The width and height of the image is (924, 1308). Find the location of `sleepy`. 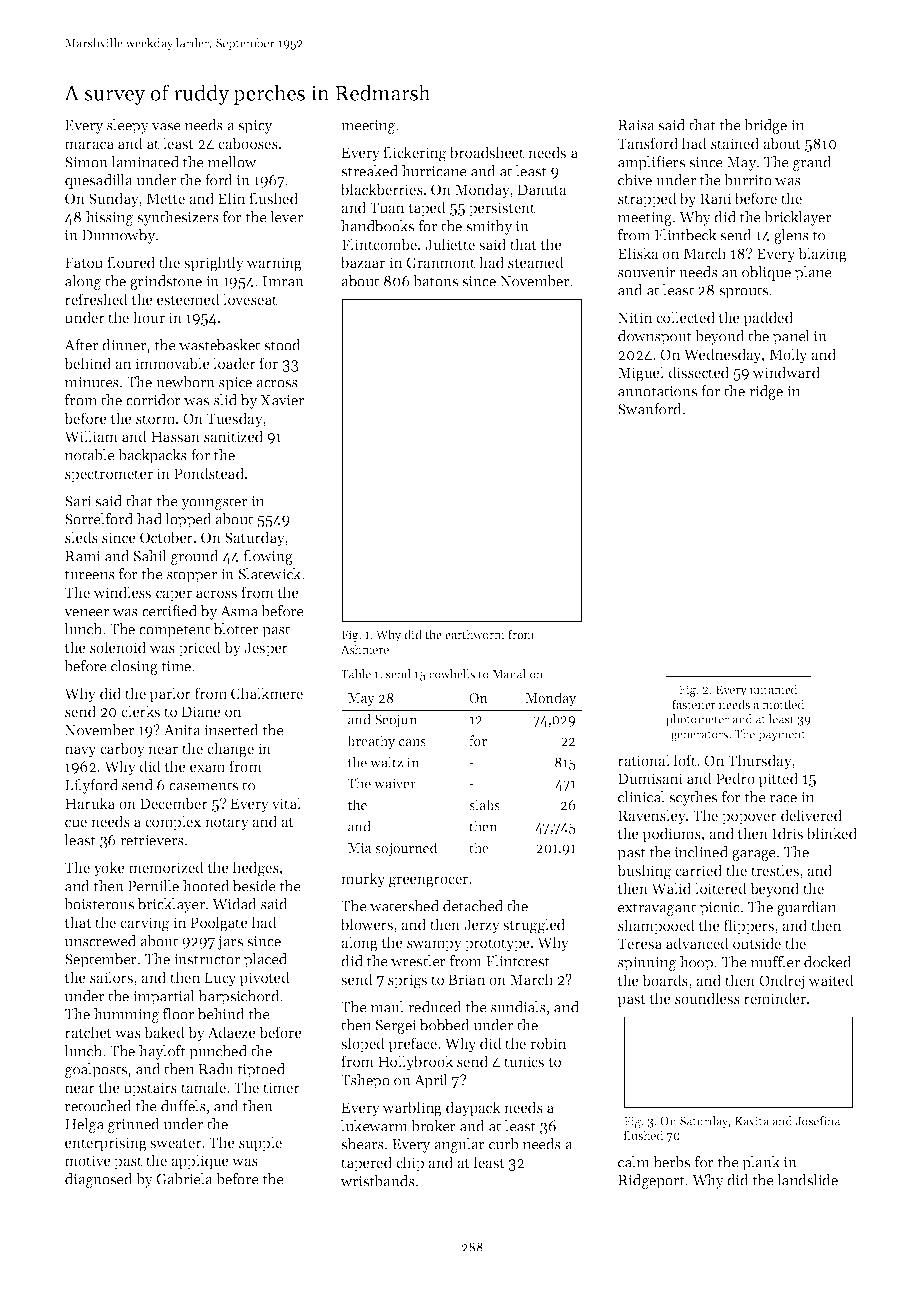

sleepy is located at coordinates (128, 126).
